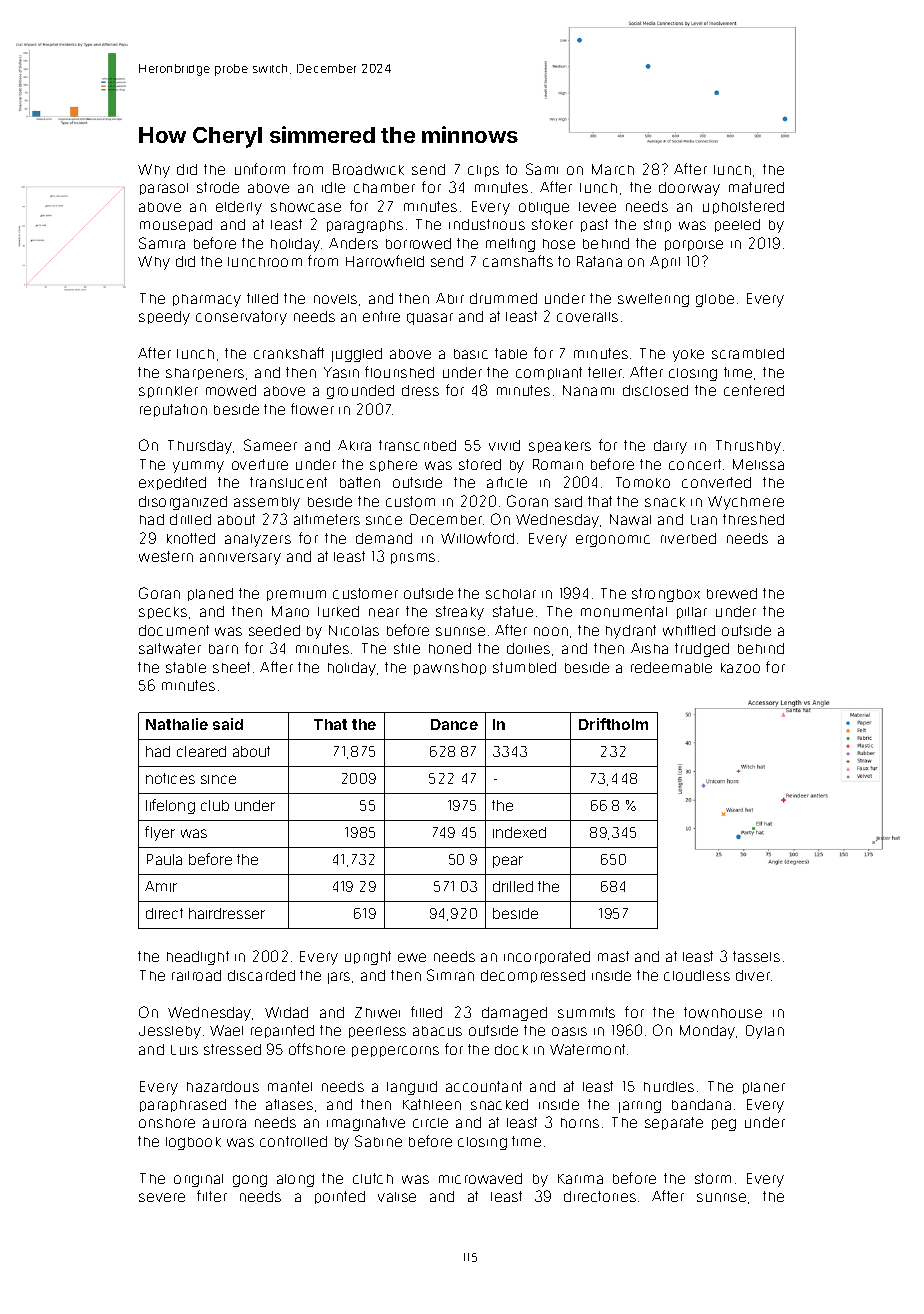 This screenshot has height=1314, width=924. I want to click on drummed, so click(503, 298).
